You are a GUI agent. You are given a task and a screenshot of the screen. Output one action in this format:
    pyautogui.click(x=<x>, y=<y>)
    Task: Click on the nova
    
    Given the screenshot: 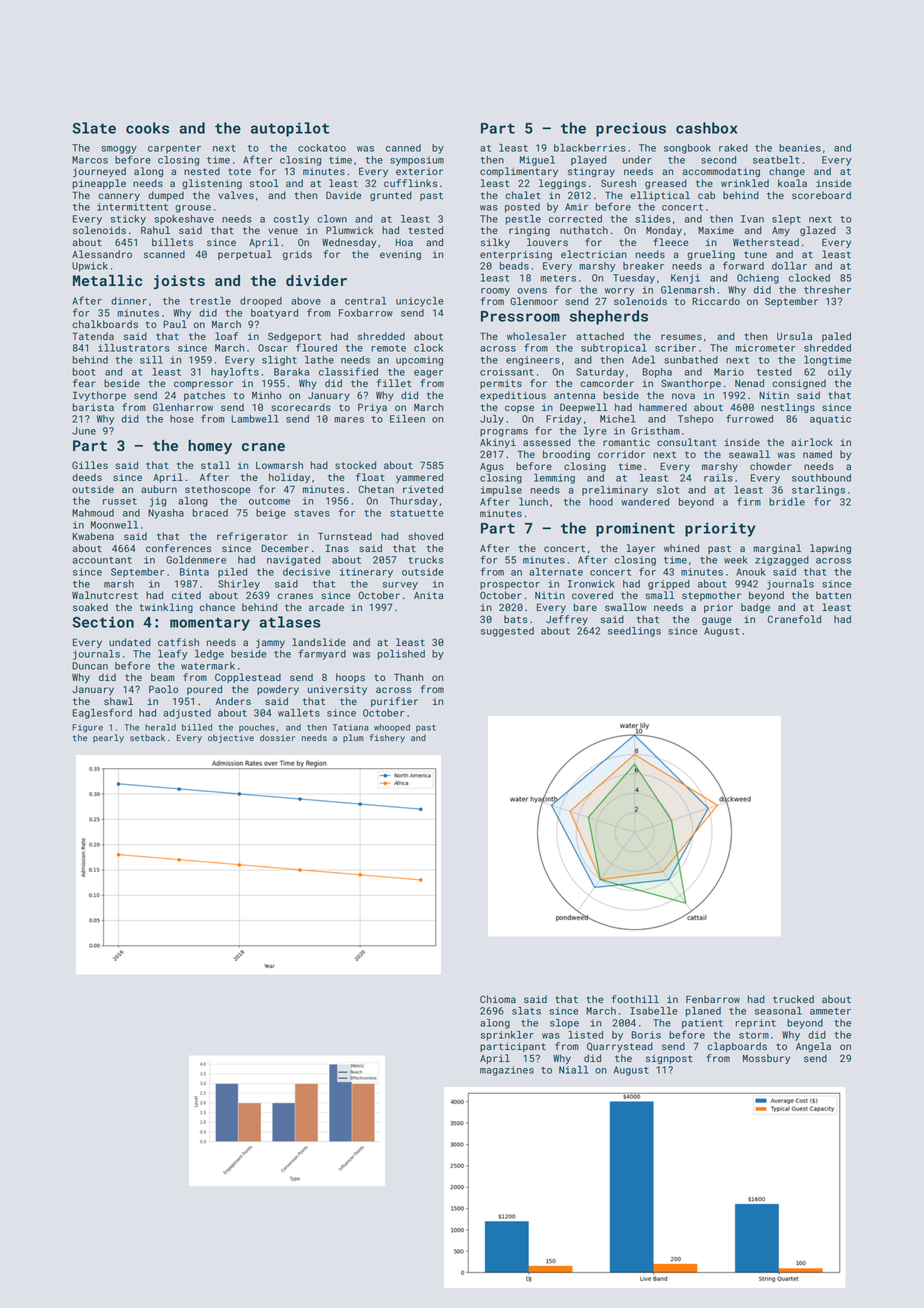 What is the action you would take?
    pyautogui.click(x=683, y=396)
